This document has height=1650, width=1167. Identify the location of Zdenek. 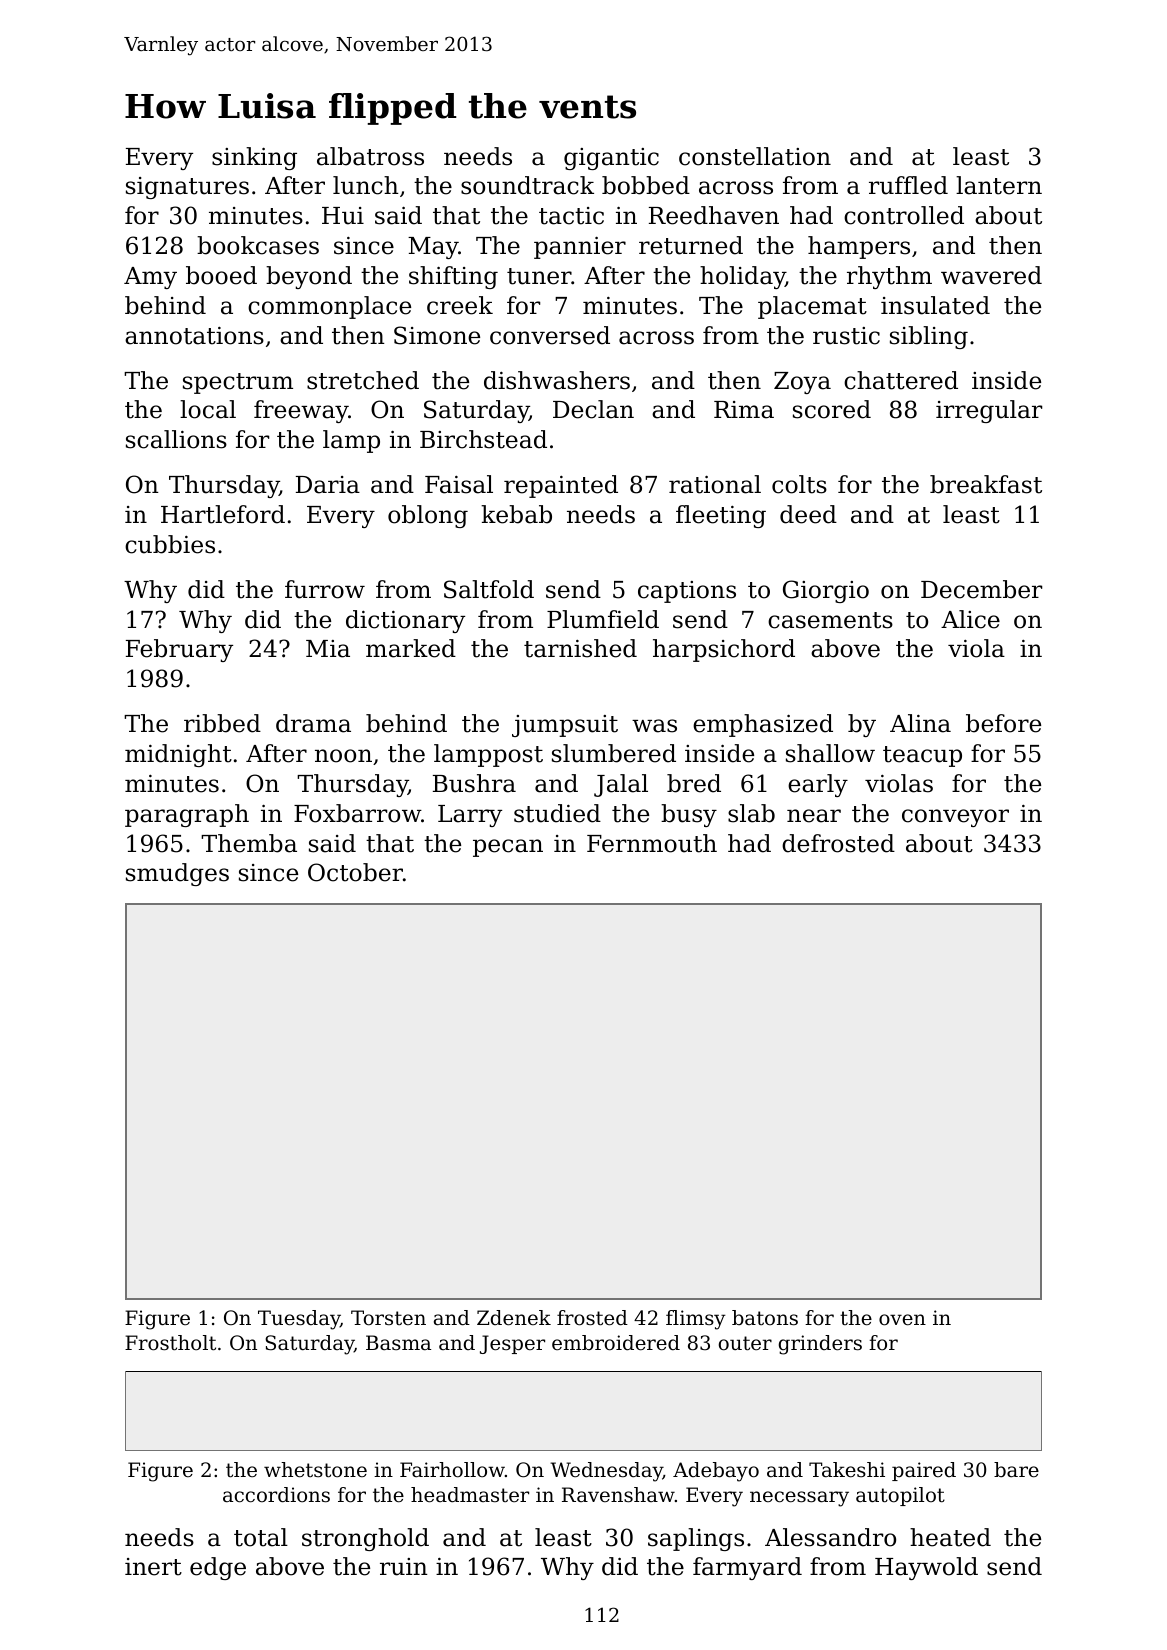
(514, 1318).
